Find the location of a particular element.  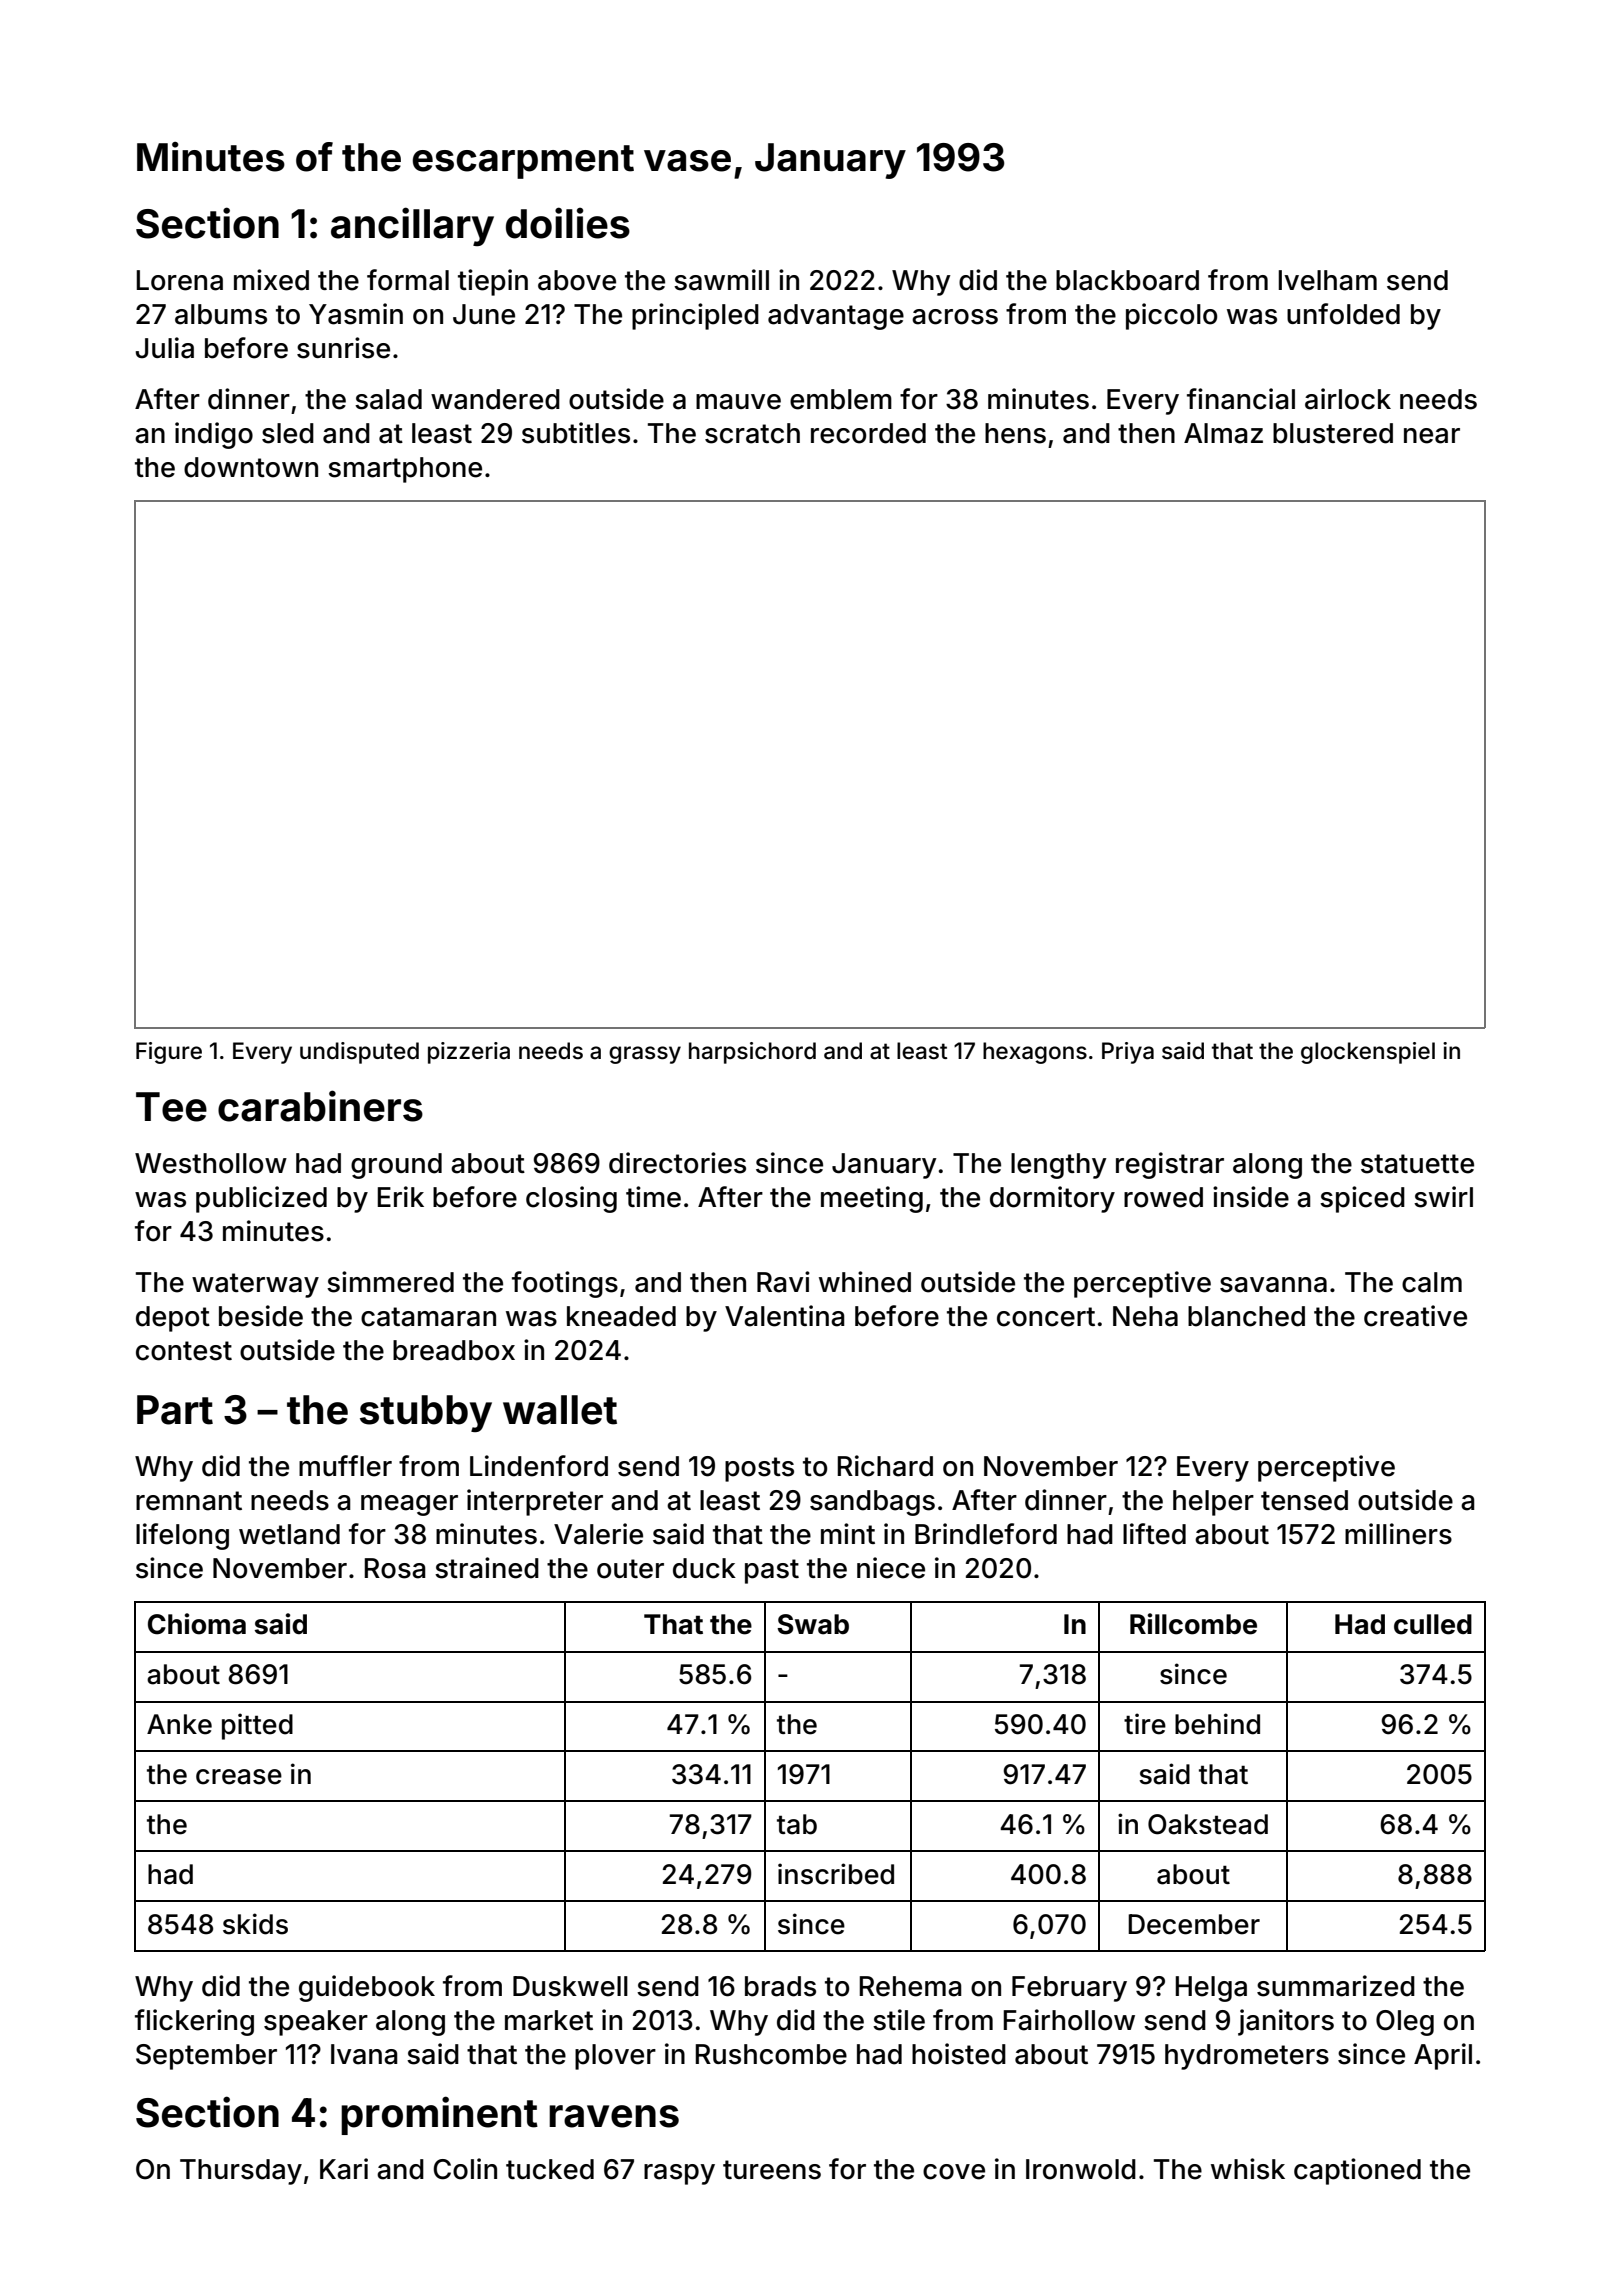

blackboard is located at coordinates (1127, 280).
